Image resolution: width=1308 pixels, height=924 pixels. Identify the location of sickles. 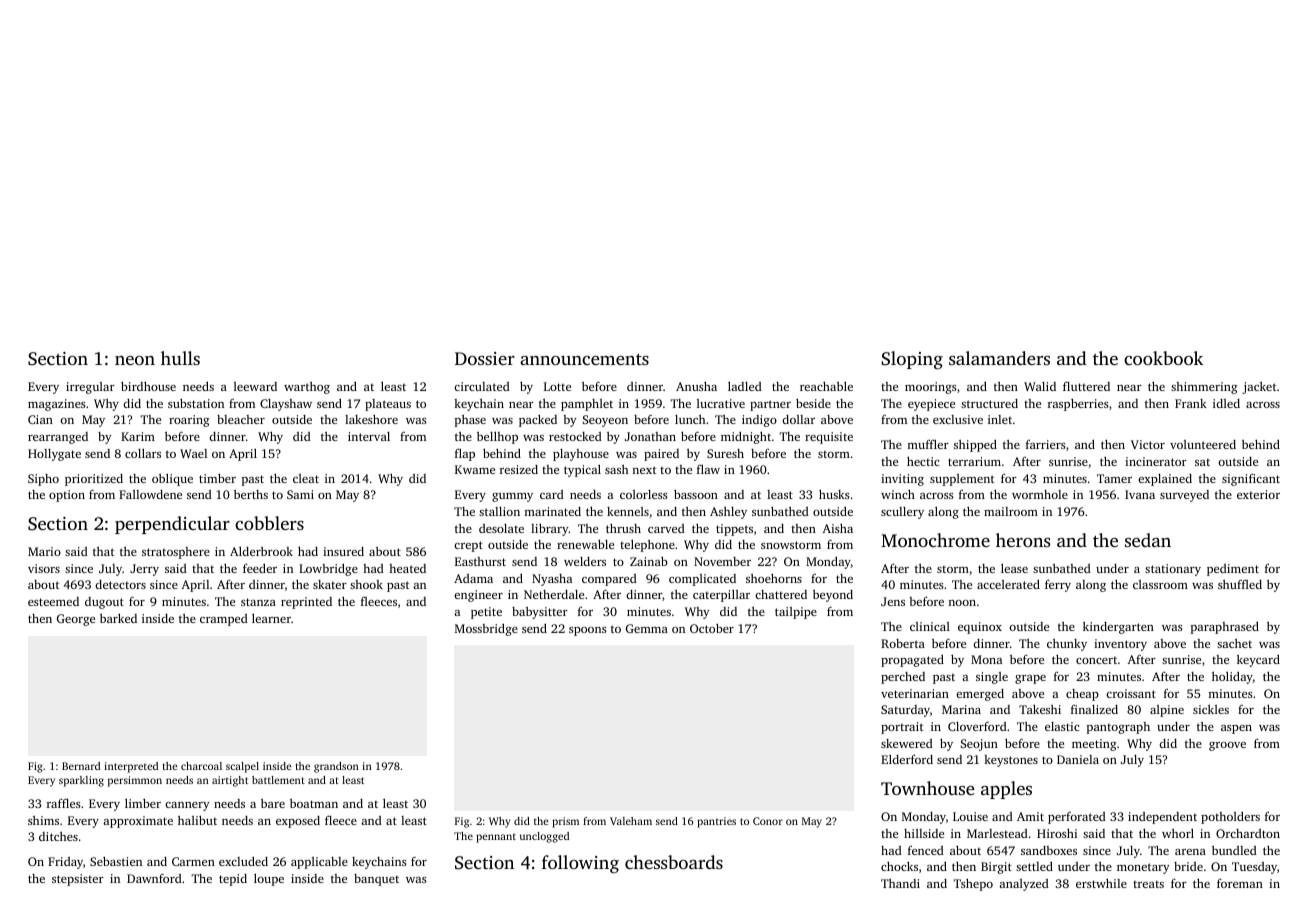
(1211, 709).
